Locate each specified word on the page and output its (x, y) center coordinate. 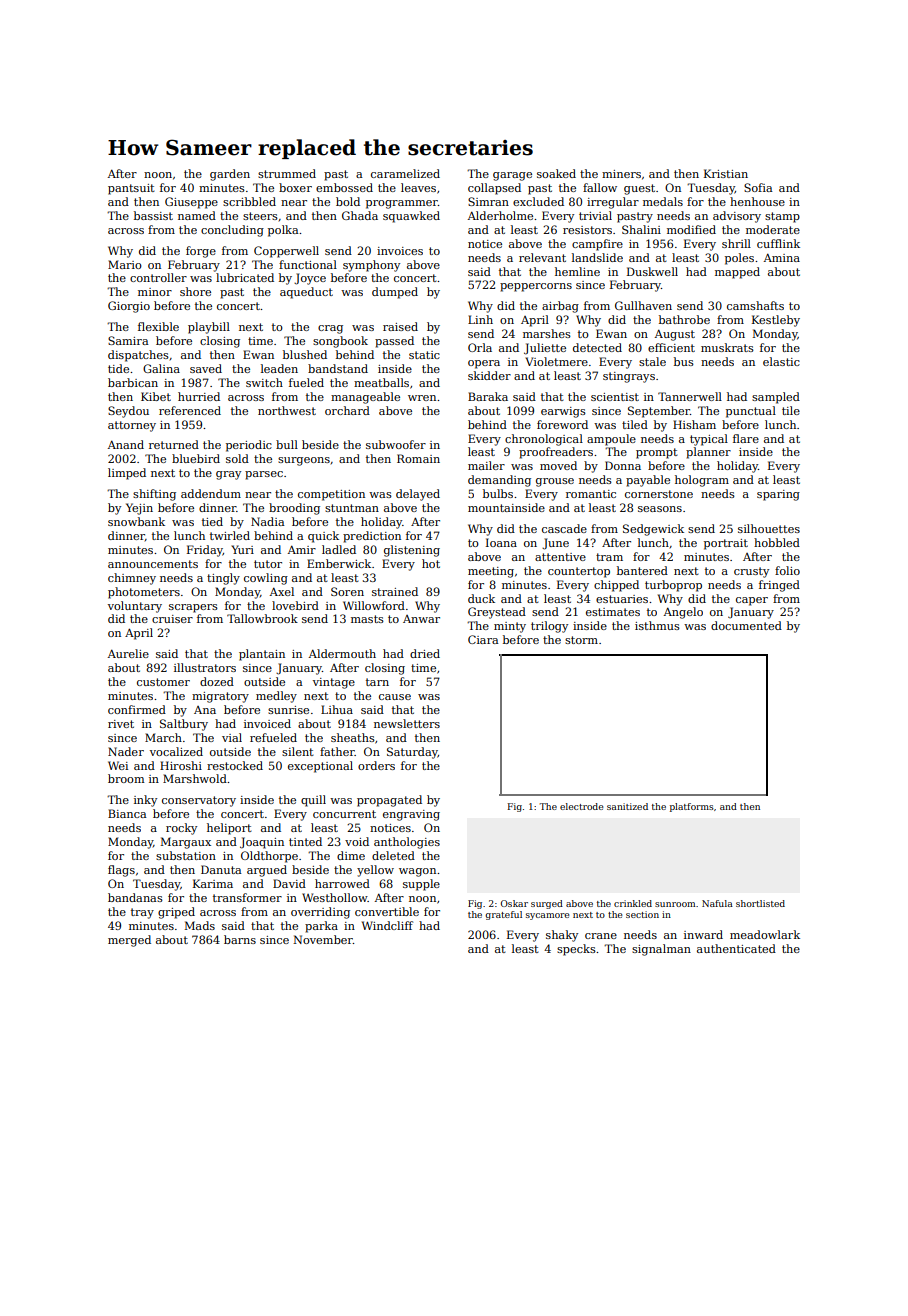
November (323, 939)
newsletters (407, 723)
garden (230, 175)
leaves (418, 187)
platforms (692, 807)
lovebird (295, 605)
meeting (491, 572)
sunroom (675, 904)
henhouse (757, 201)
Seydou (128, 412)
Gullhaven (643, 305)
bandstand (338, 368)
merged (129, 941)
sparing (778, 495)
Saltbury (184, 725)
